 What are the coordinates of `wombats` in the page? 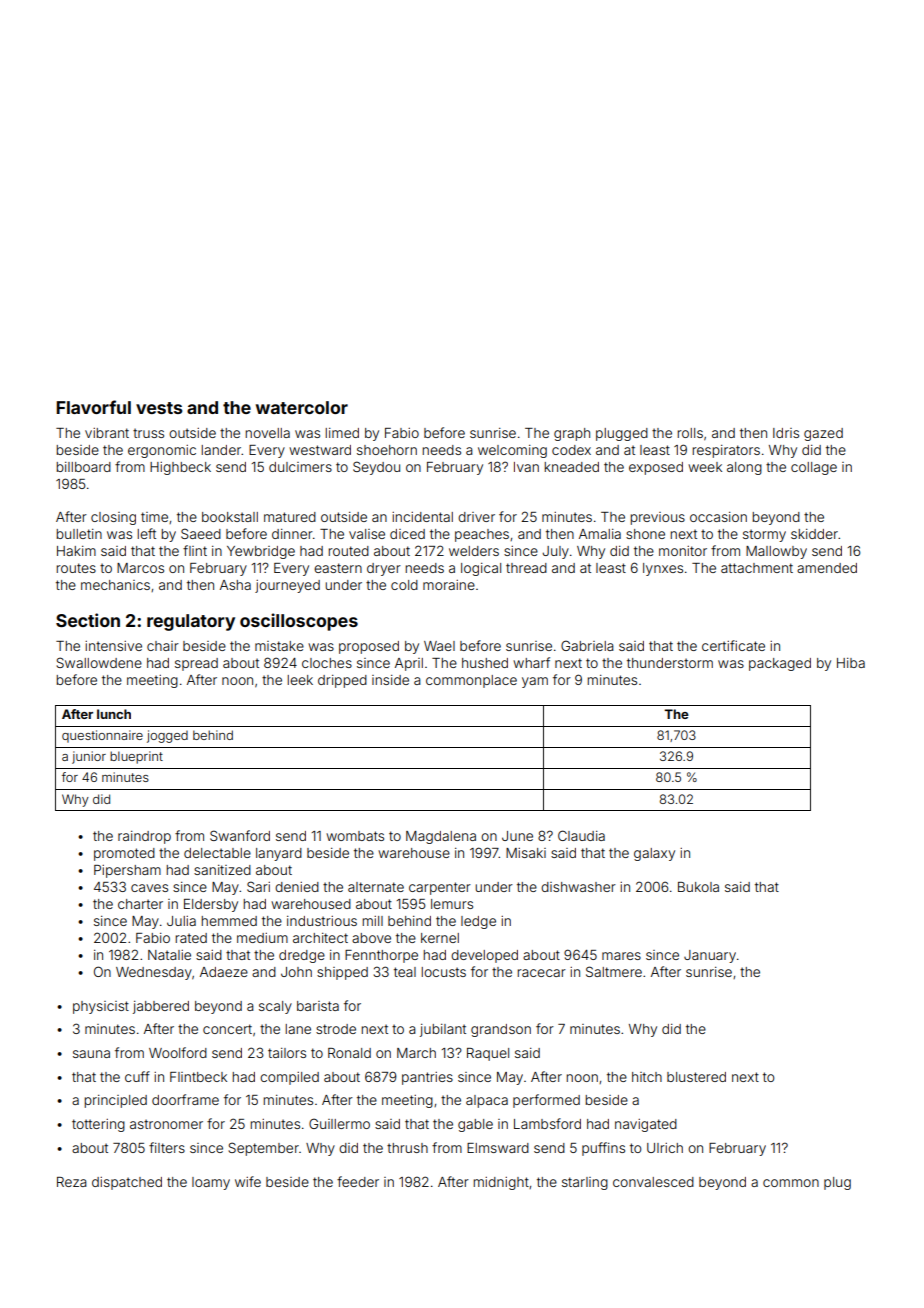 It's located at (355, 836).
